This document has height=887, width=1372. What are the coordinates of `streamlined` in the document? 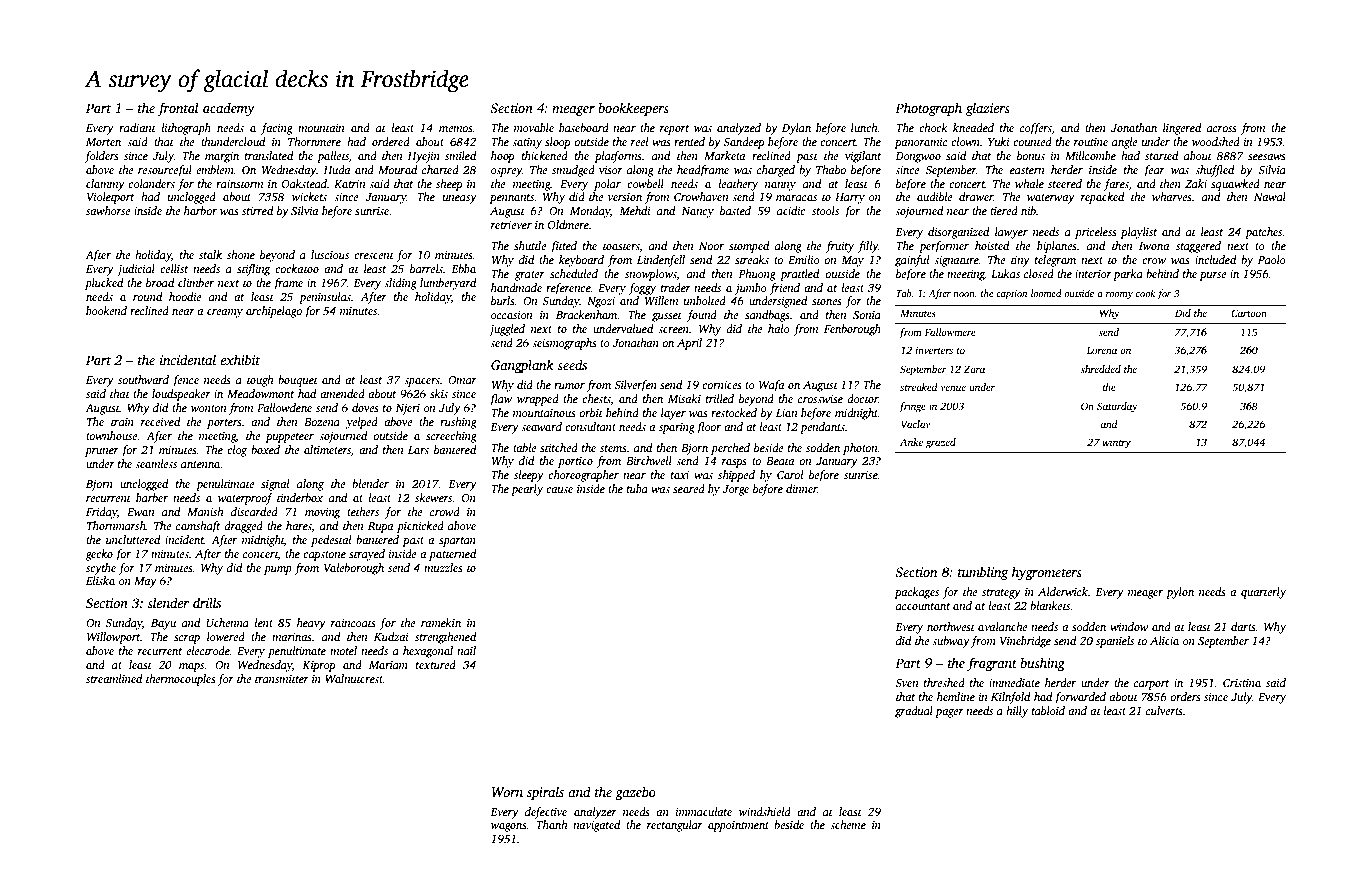 It's located at (114, 678).
